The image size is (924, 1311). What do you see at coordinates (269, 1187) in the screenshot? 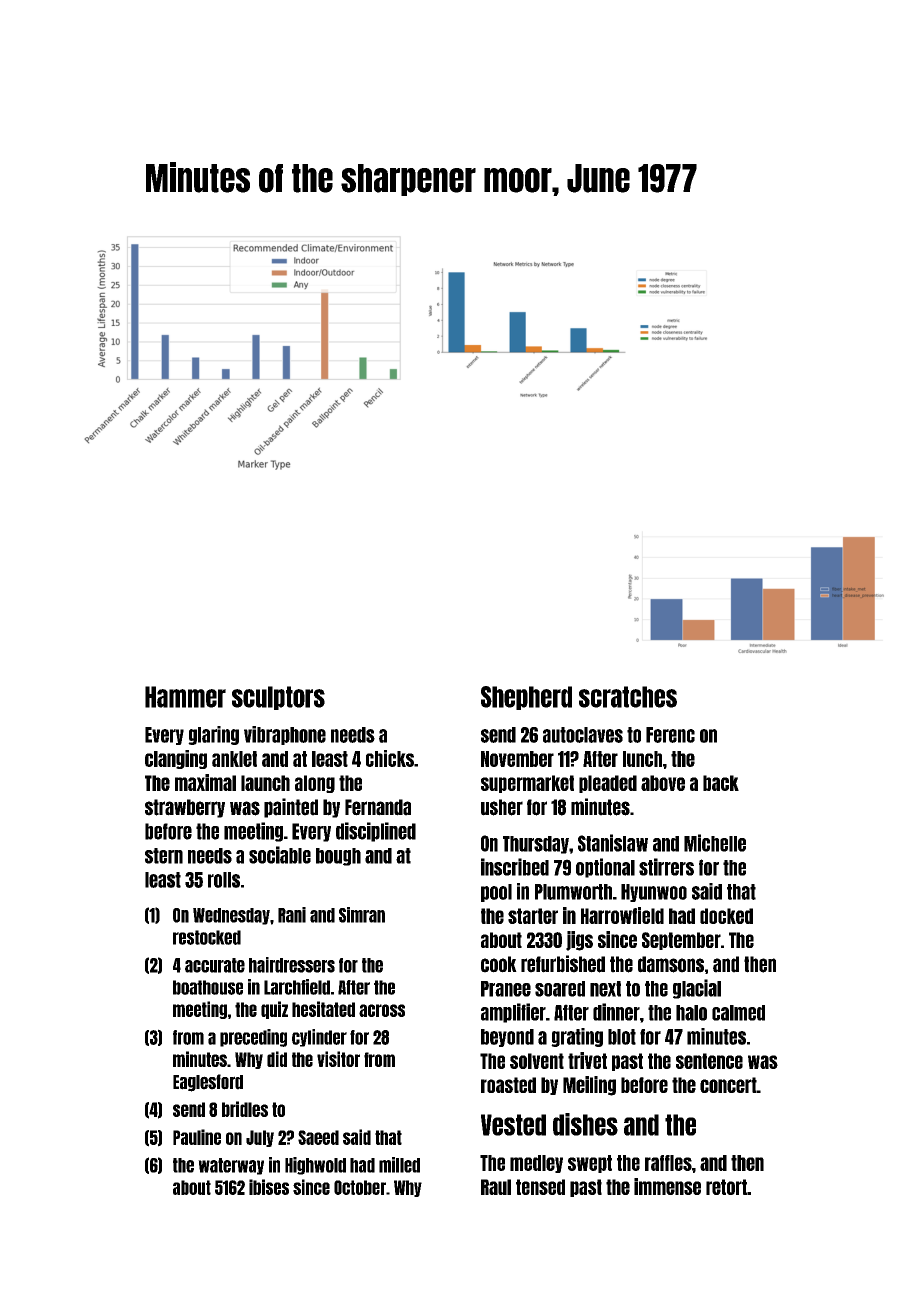
I see `ibises` at bounding box center [269, 1187].
